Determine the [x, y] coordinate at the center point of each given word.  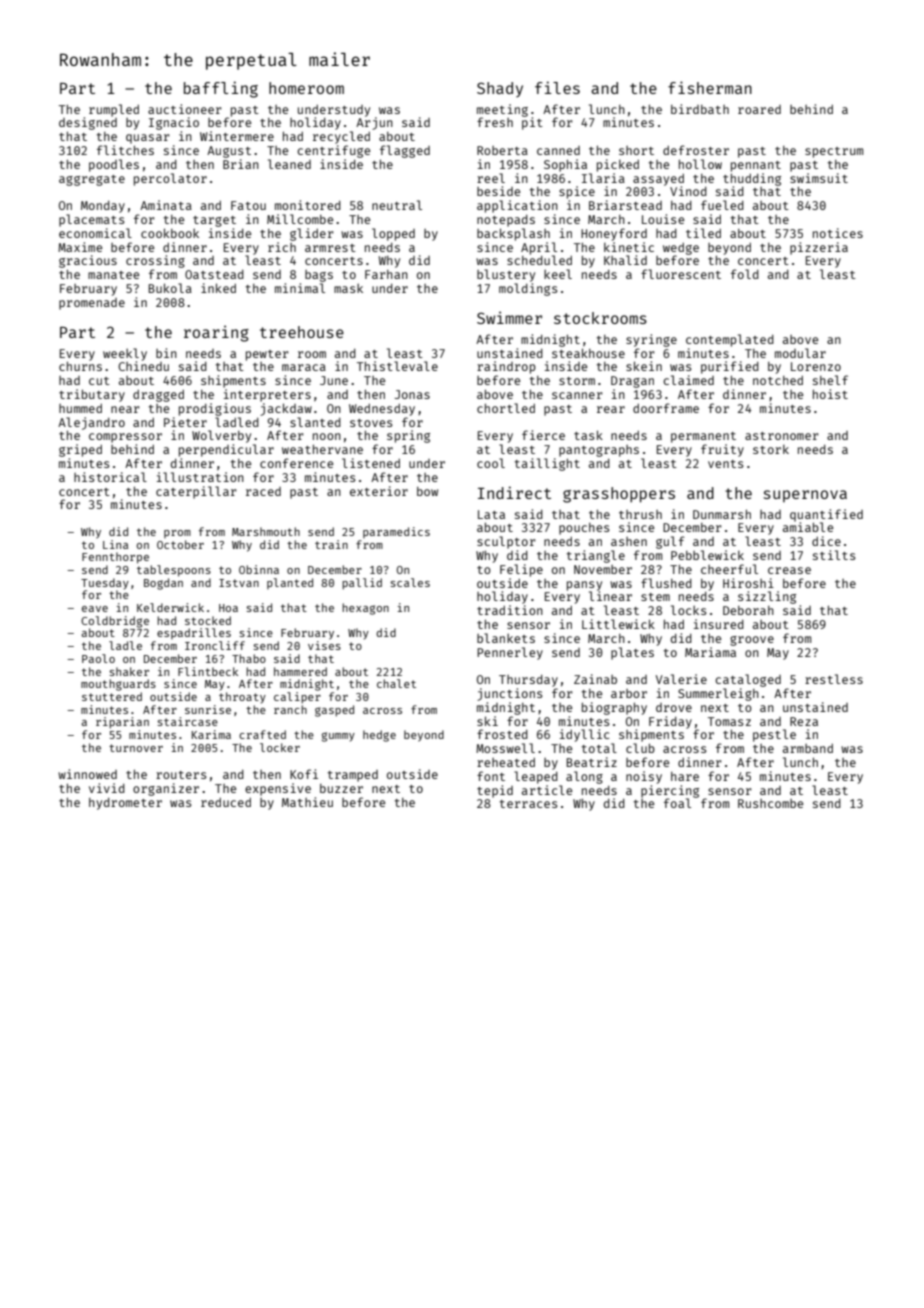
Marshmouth [266, 531]
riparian [122, 723]
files [557, 87]
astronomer [782, 436]
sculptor [506, 542]
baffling [221, 89]
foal [677, 803]
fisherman [710, 87]
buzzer [341, 788]
